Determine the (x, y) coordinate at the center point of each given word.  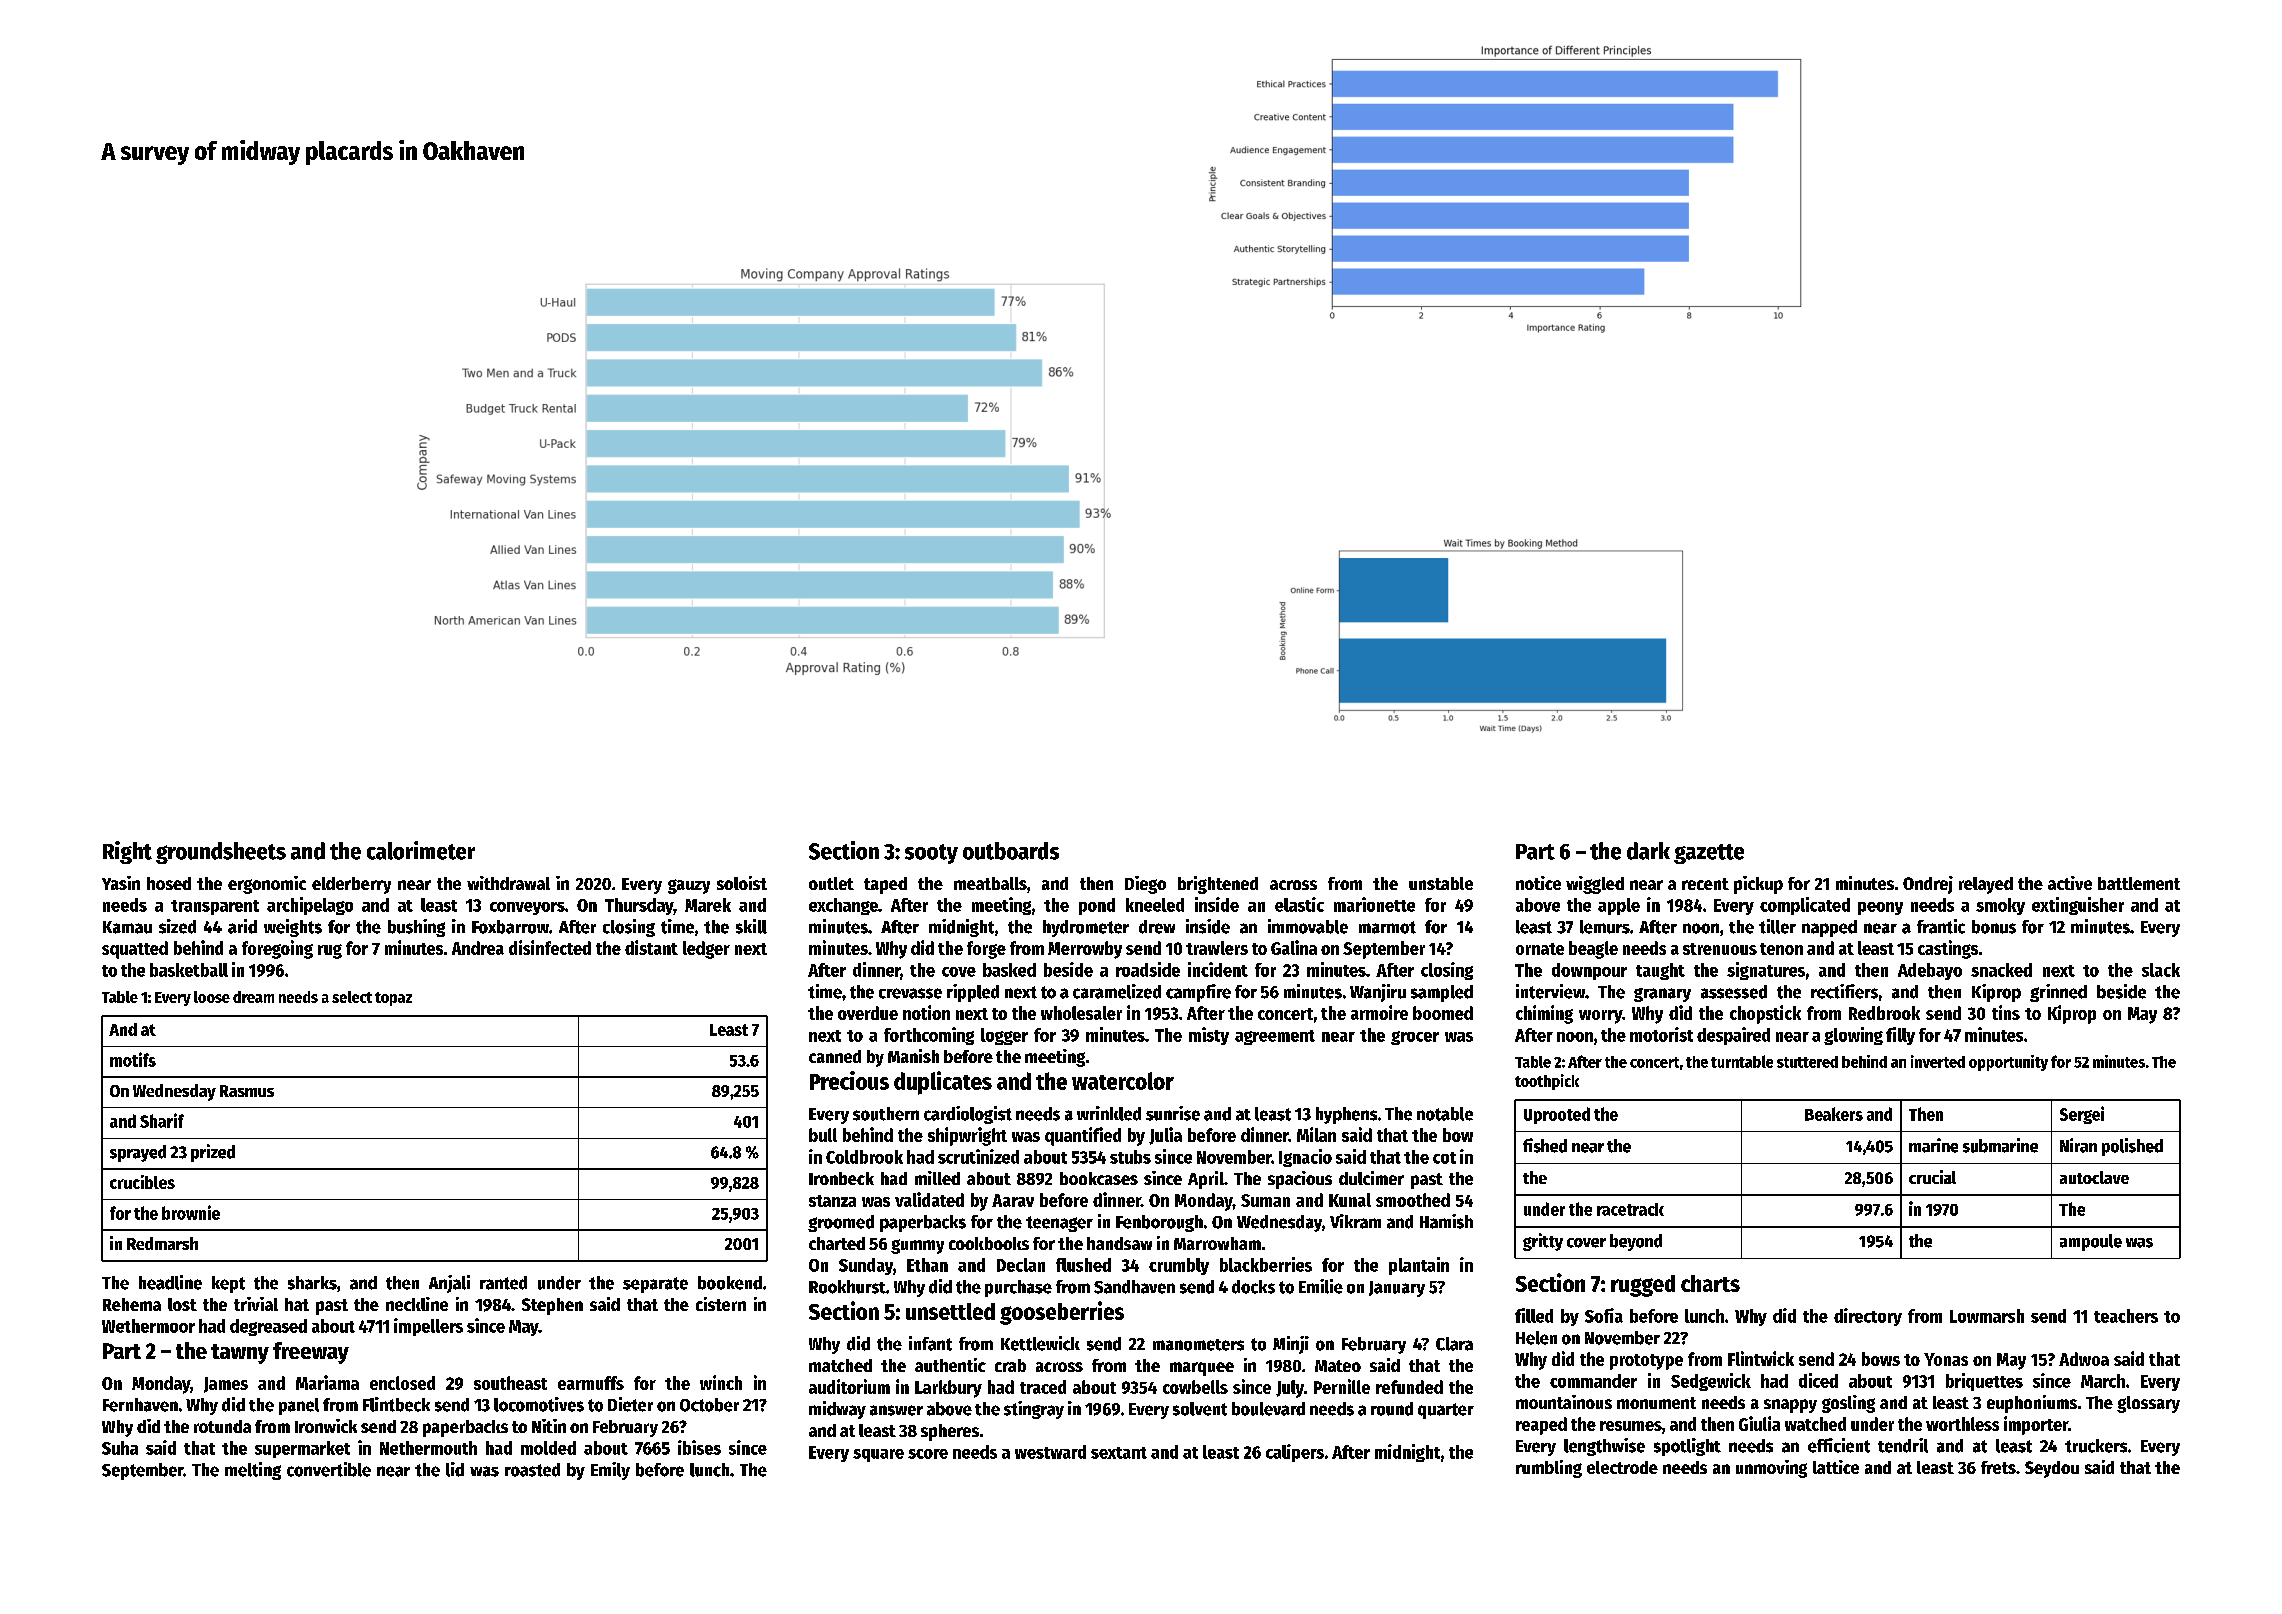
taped (885, 885)
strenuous (1720, 949)
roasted (532, 1470)
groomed (841, 1223)
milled (937, 1178)
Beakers (1834, 1114)
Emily (610, 1471)
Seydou (2052, 1469)
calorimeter (421, 850)
